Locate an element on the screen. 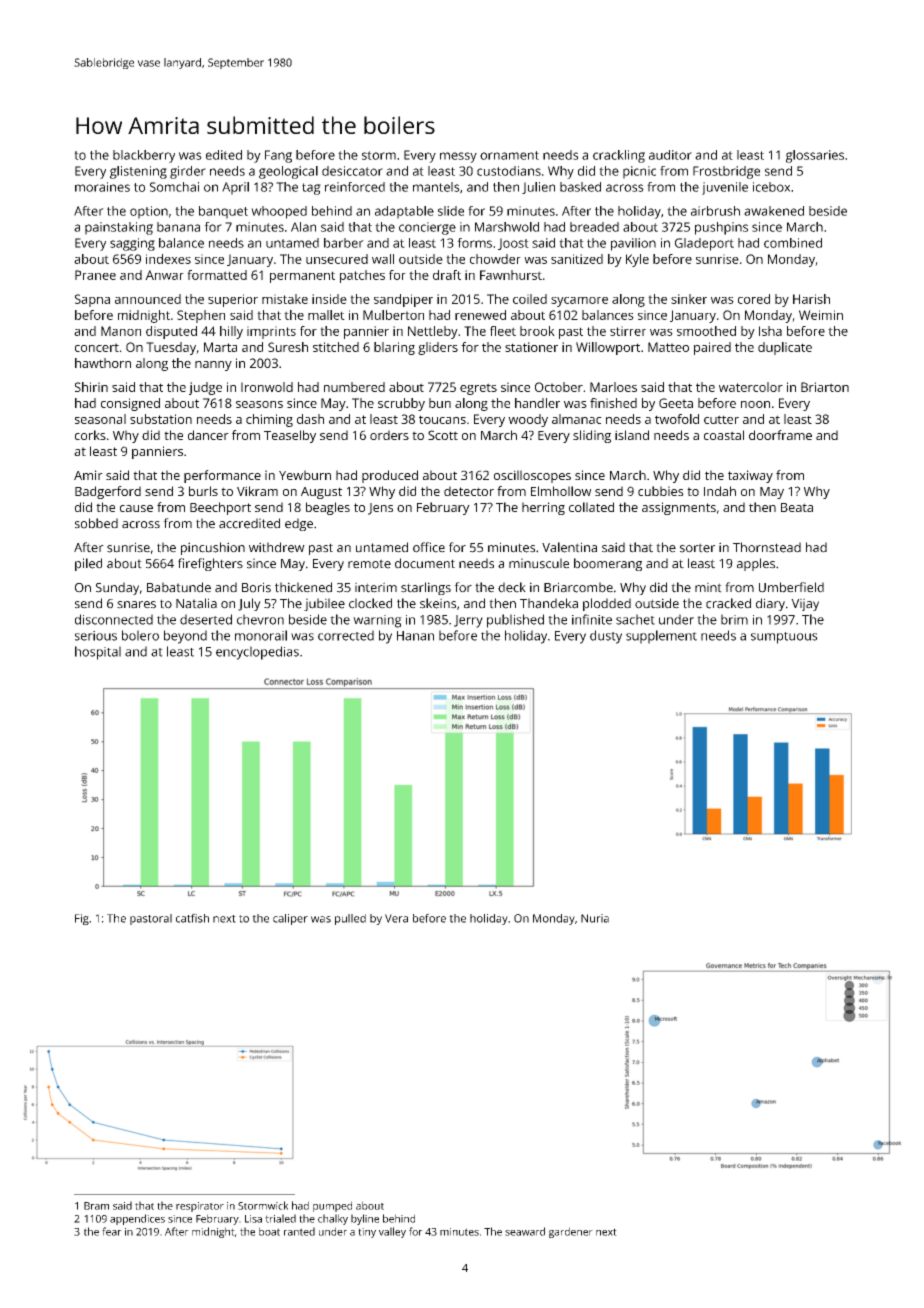 The height and width of the screenshot is (1308, 924). pavilion is located at coordinates (633, 244).
